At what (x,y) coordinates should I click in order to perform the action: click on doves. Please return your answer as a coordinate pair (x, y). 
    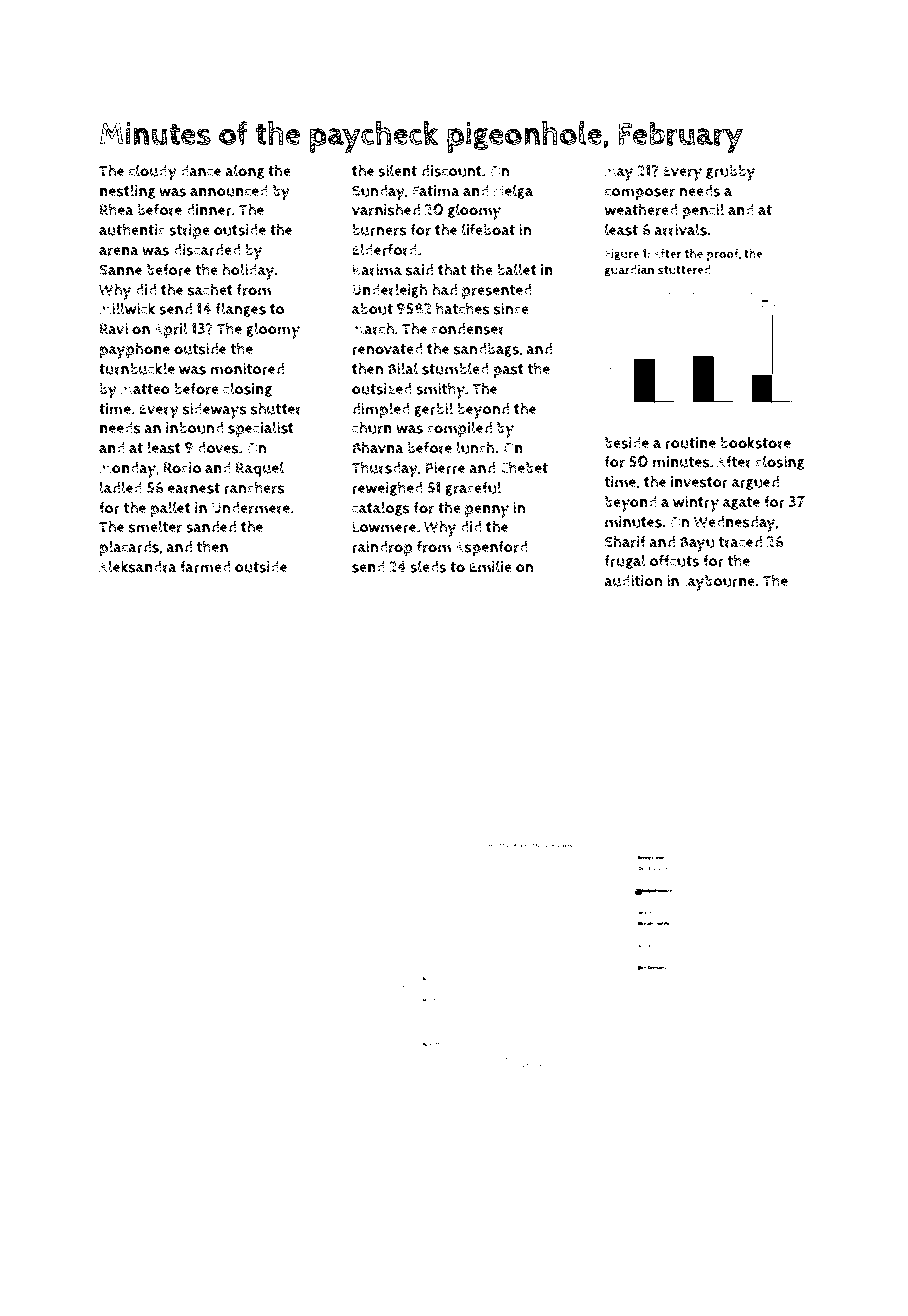
    Looking at the image, I should click on (218, 448).
